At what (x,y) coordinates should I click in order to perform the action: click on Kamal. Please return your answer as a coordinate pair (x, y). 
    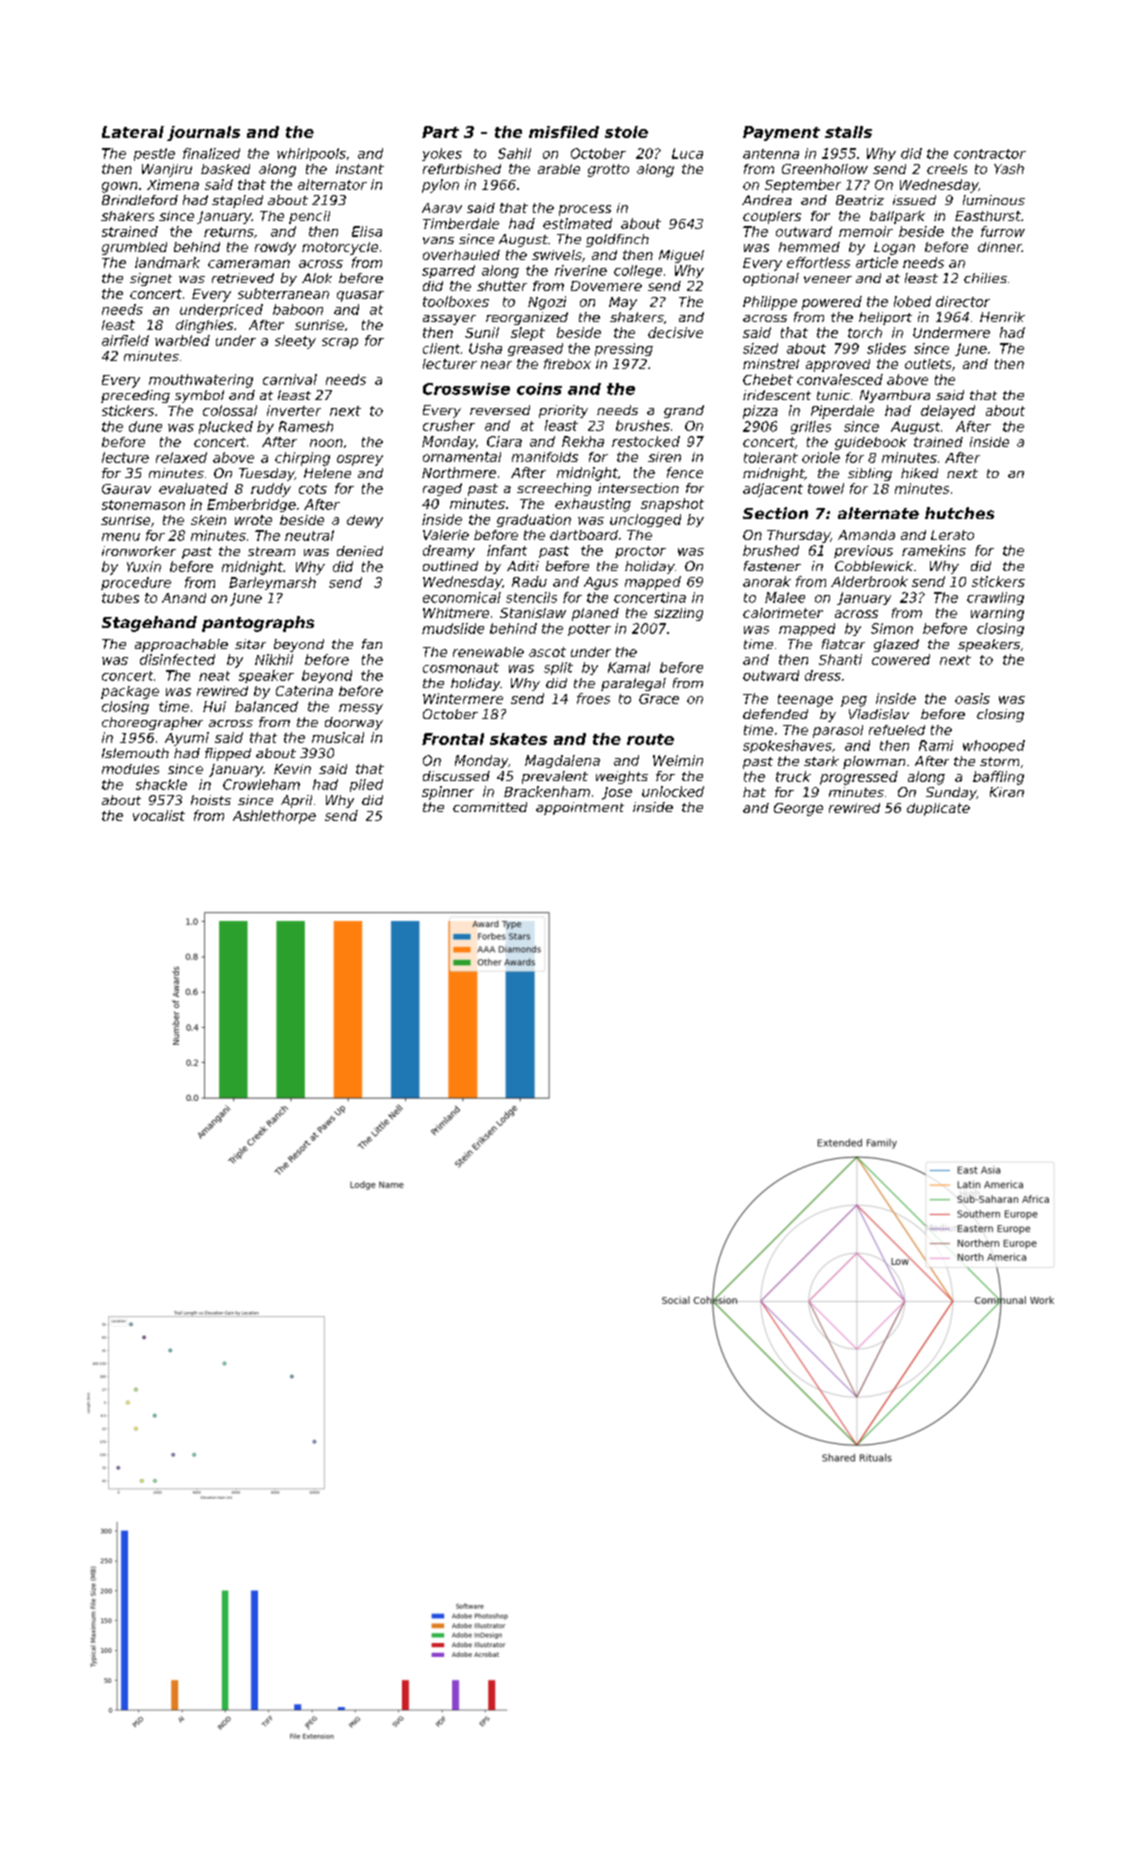
    Looking at the image, I should click on (629, 667).
